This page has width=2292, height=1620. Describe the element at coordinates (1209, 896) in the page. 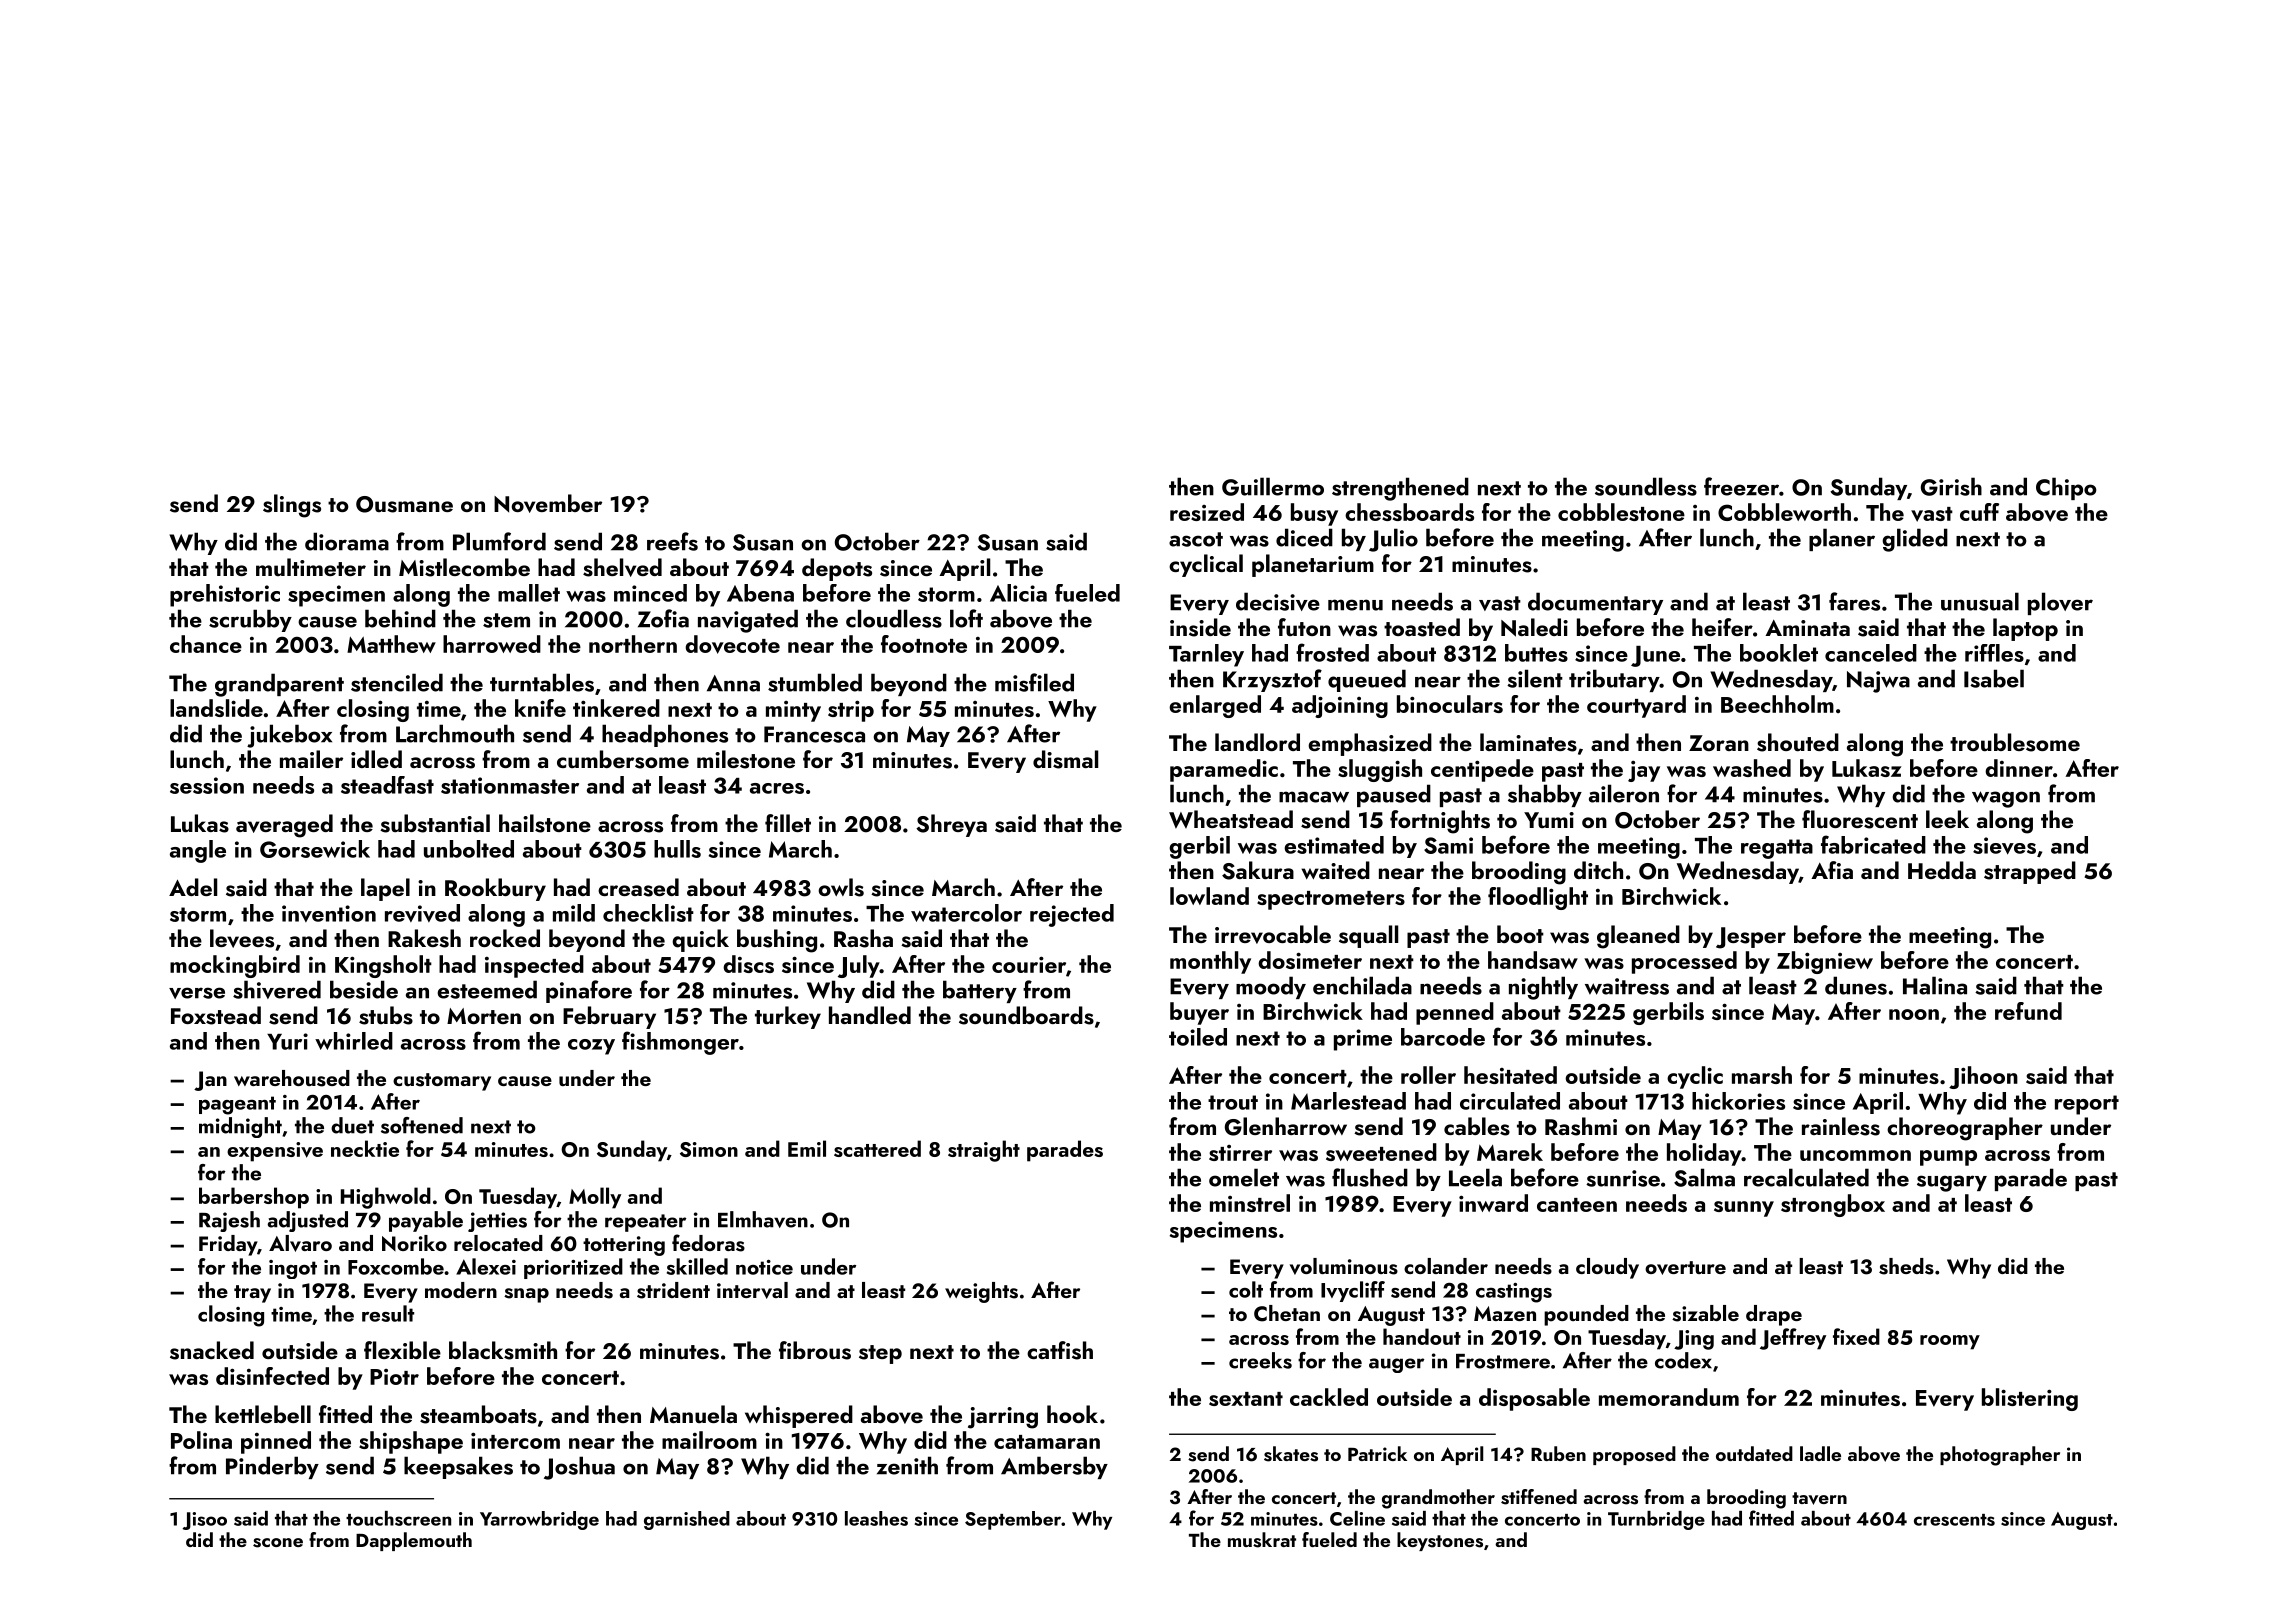

I see `lowland` at that location.
